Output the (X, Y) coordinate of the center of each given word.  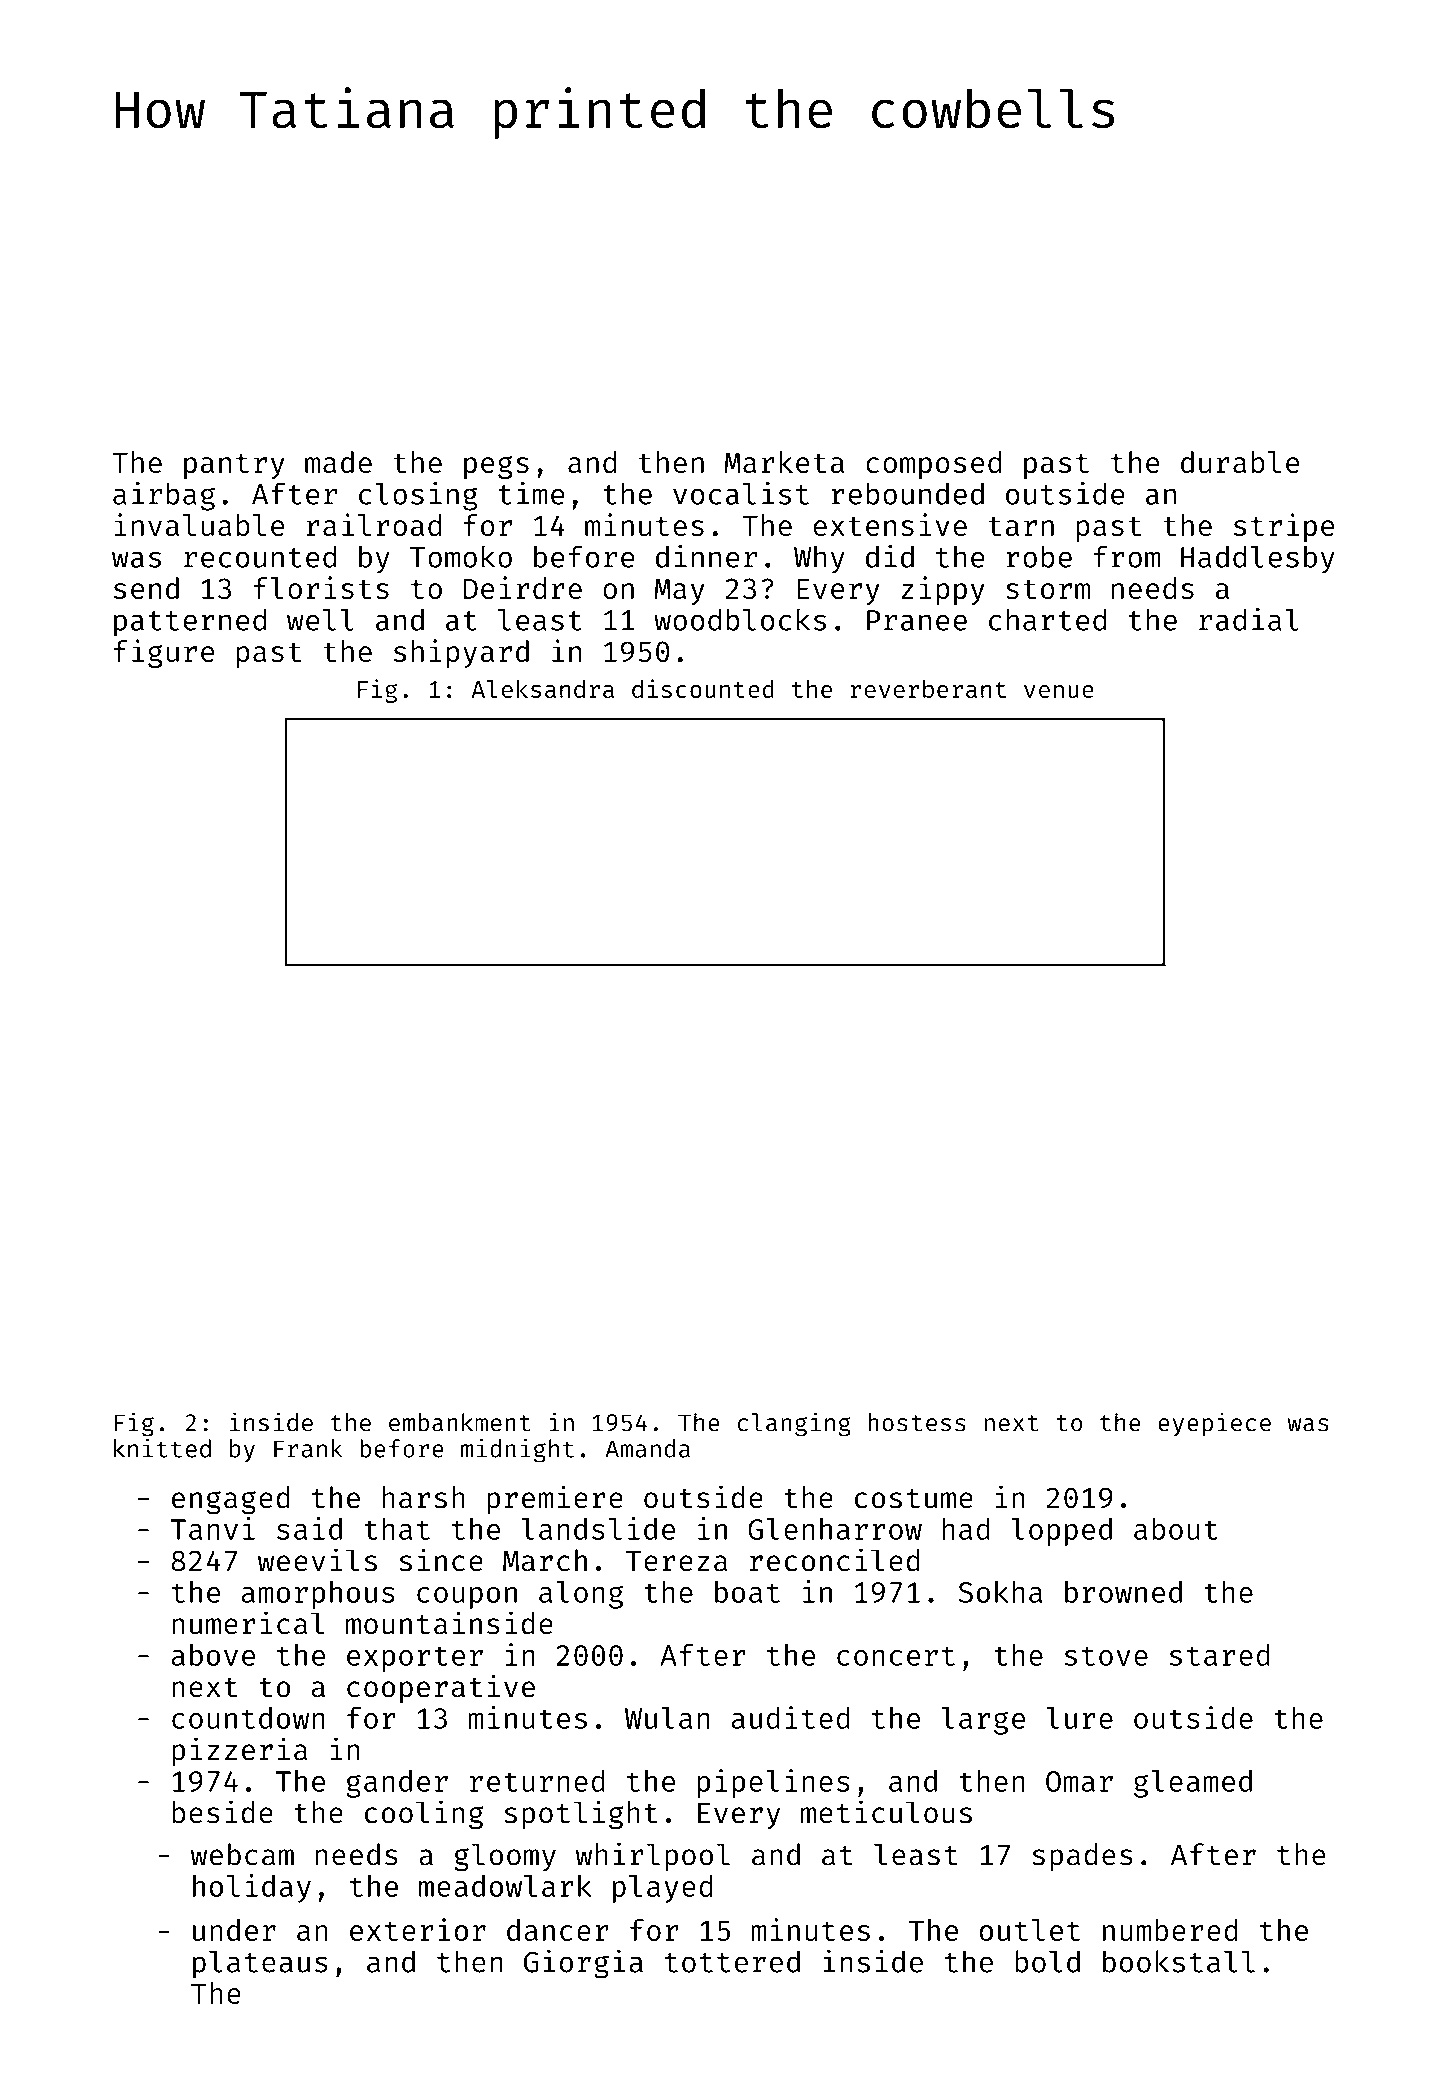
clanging (794, 1424)
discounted (703, 688)
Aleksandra (542, 689)
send (146, 588)
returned (537, 1781)
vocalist (741, 493)
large (983, 1721)
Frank (308, 1448)
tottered (732, 1961)
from (1127, 556)
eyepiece (1214, 1424)
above (213, 1655)
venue (1059, 691)
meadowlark (505, 1886)
